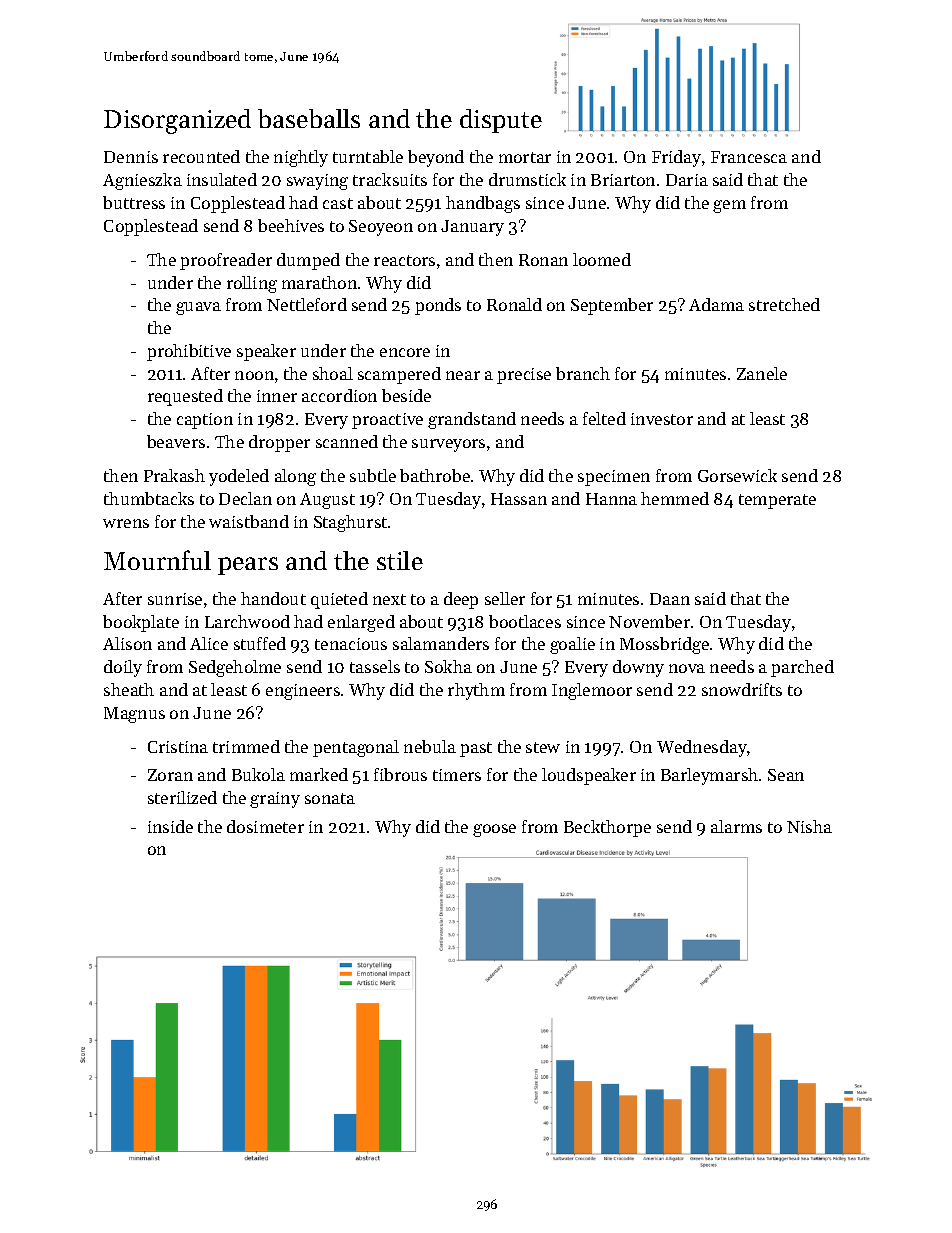 The width and height of the screenshot is (952, 1233). I want to click on bootlaces, so click(525, 621).
